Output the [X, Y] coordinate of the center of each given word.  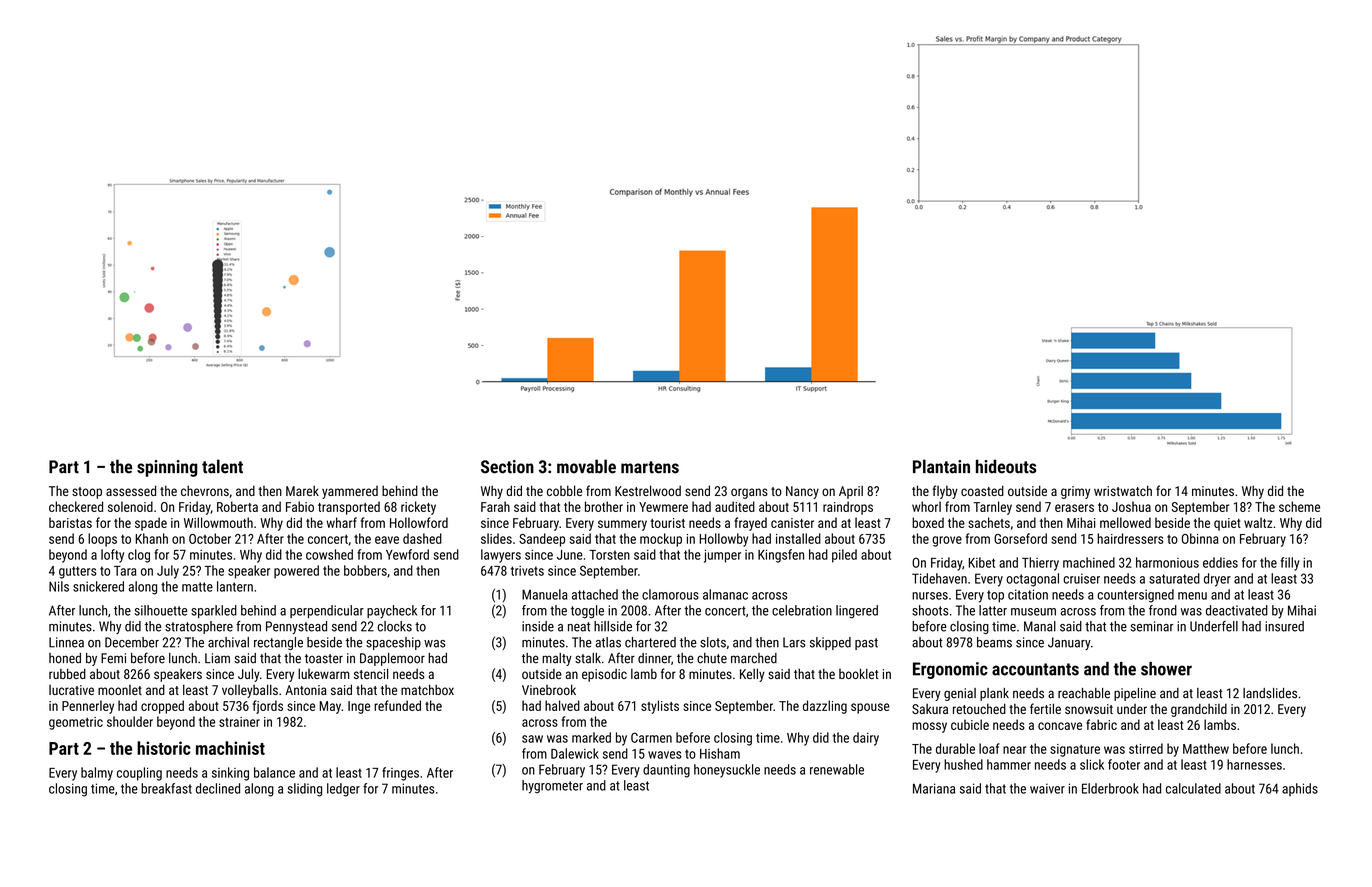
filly [1290, 564]
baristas [70, 522]
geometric [76, 723]
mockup [661, 540]
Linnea [66, 642]
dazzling [825, 707]
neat [579, 627]
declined [218, 788]
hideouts [1006, 466]
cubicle [970, 724]
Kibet [981, 562]
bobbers [365, 570]
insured [1284, 626]
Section [507, 467]
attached [595, 594]
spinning [167, 468]
